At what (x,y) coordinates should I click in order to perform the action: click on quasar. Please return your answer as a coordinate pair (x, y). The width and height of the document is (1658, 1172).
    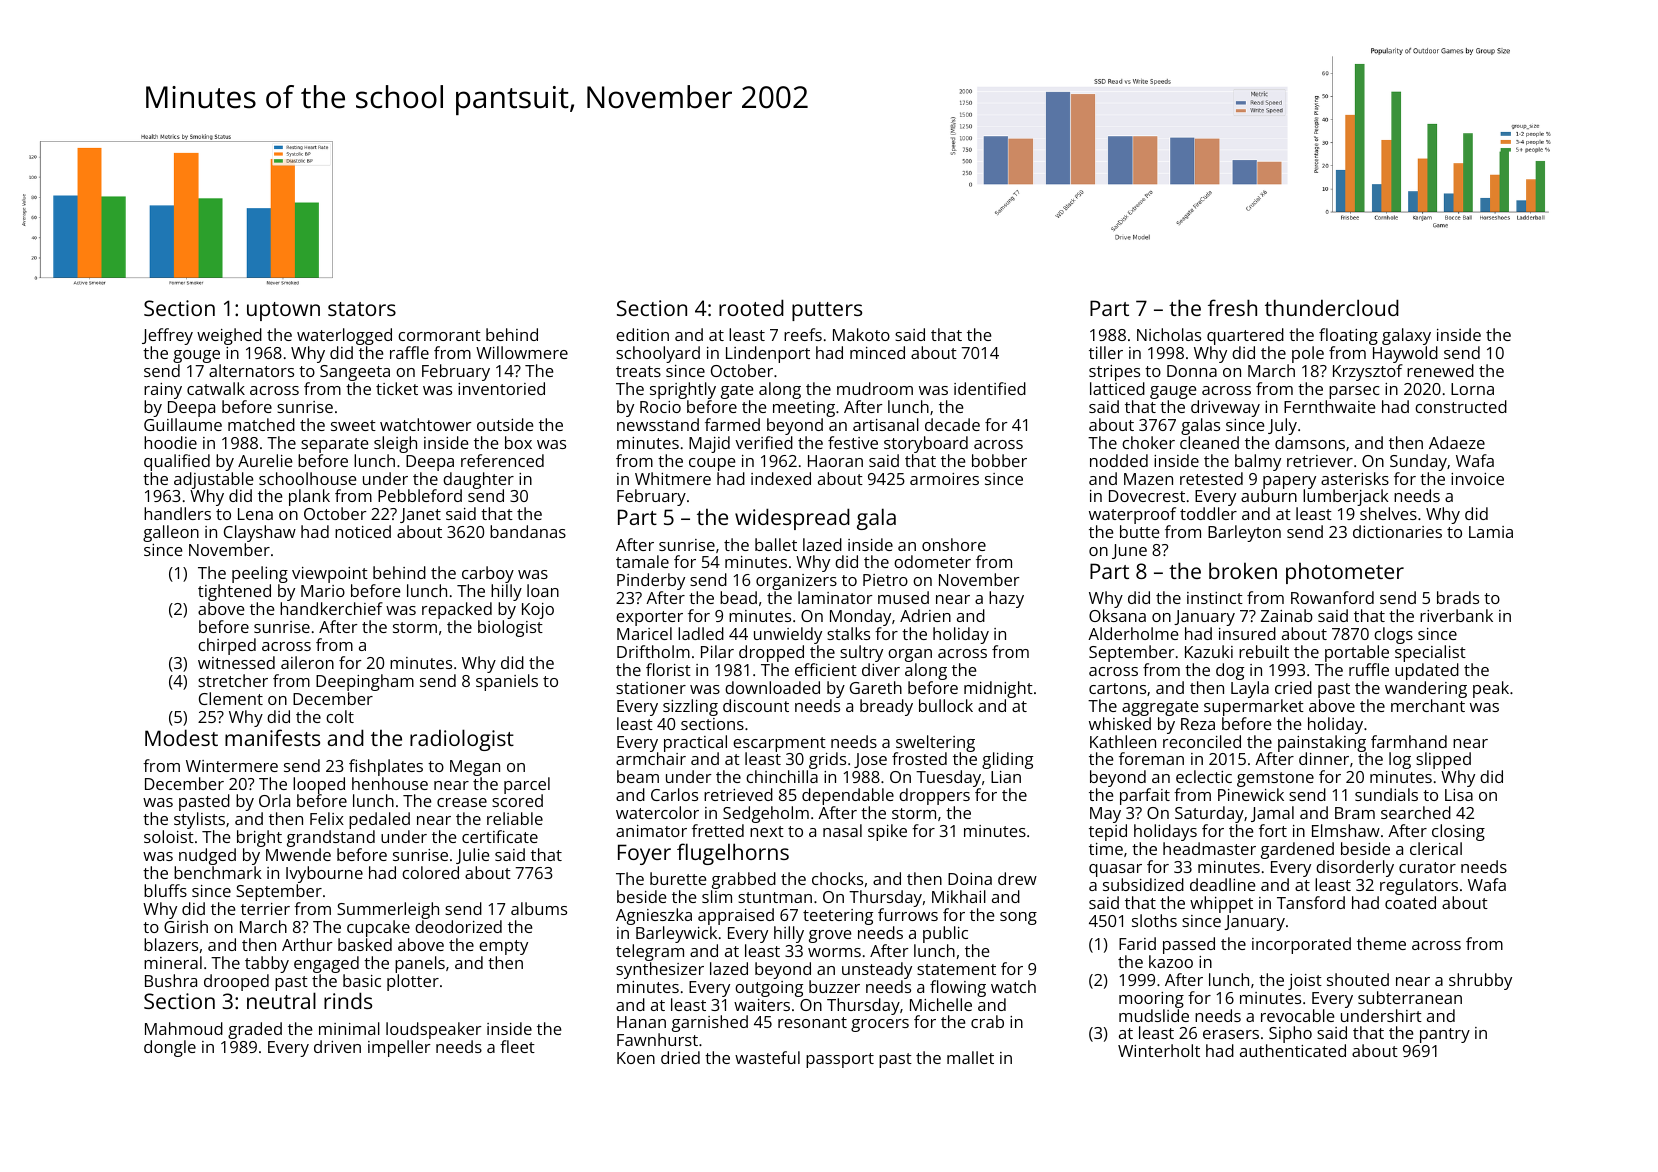
    Looking at the image, I should click on (1115, 870).
